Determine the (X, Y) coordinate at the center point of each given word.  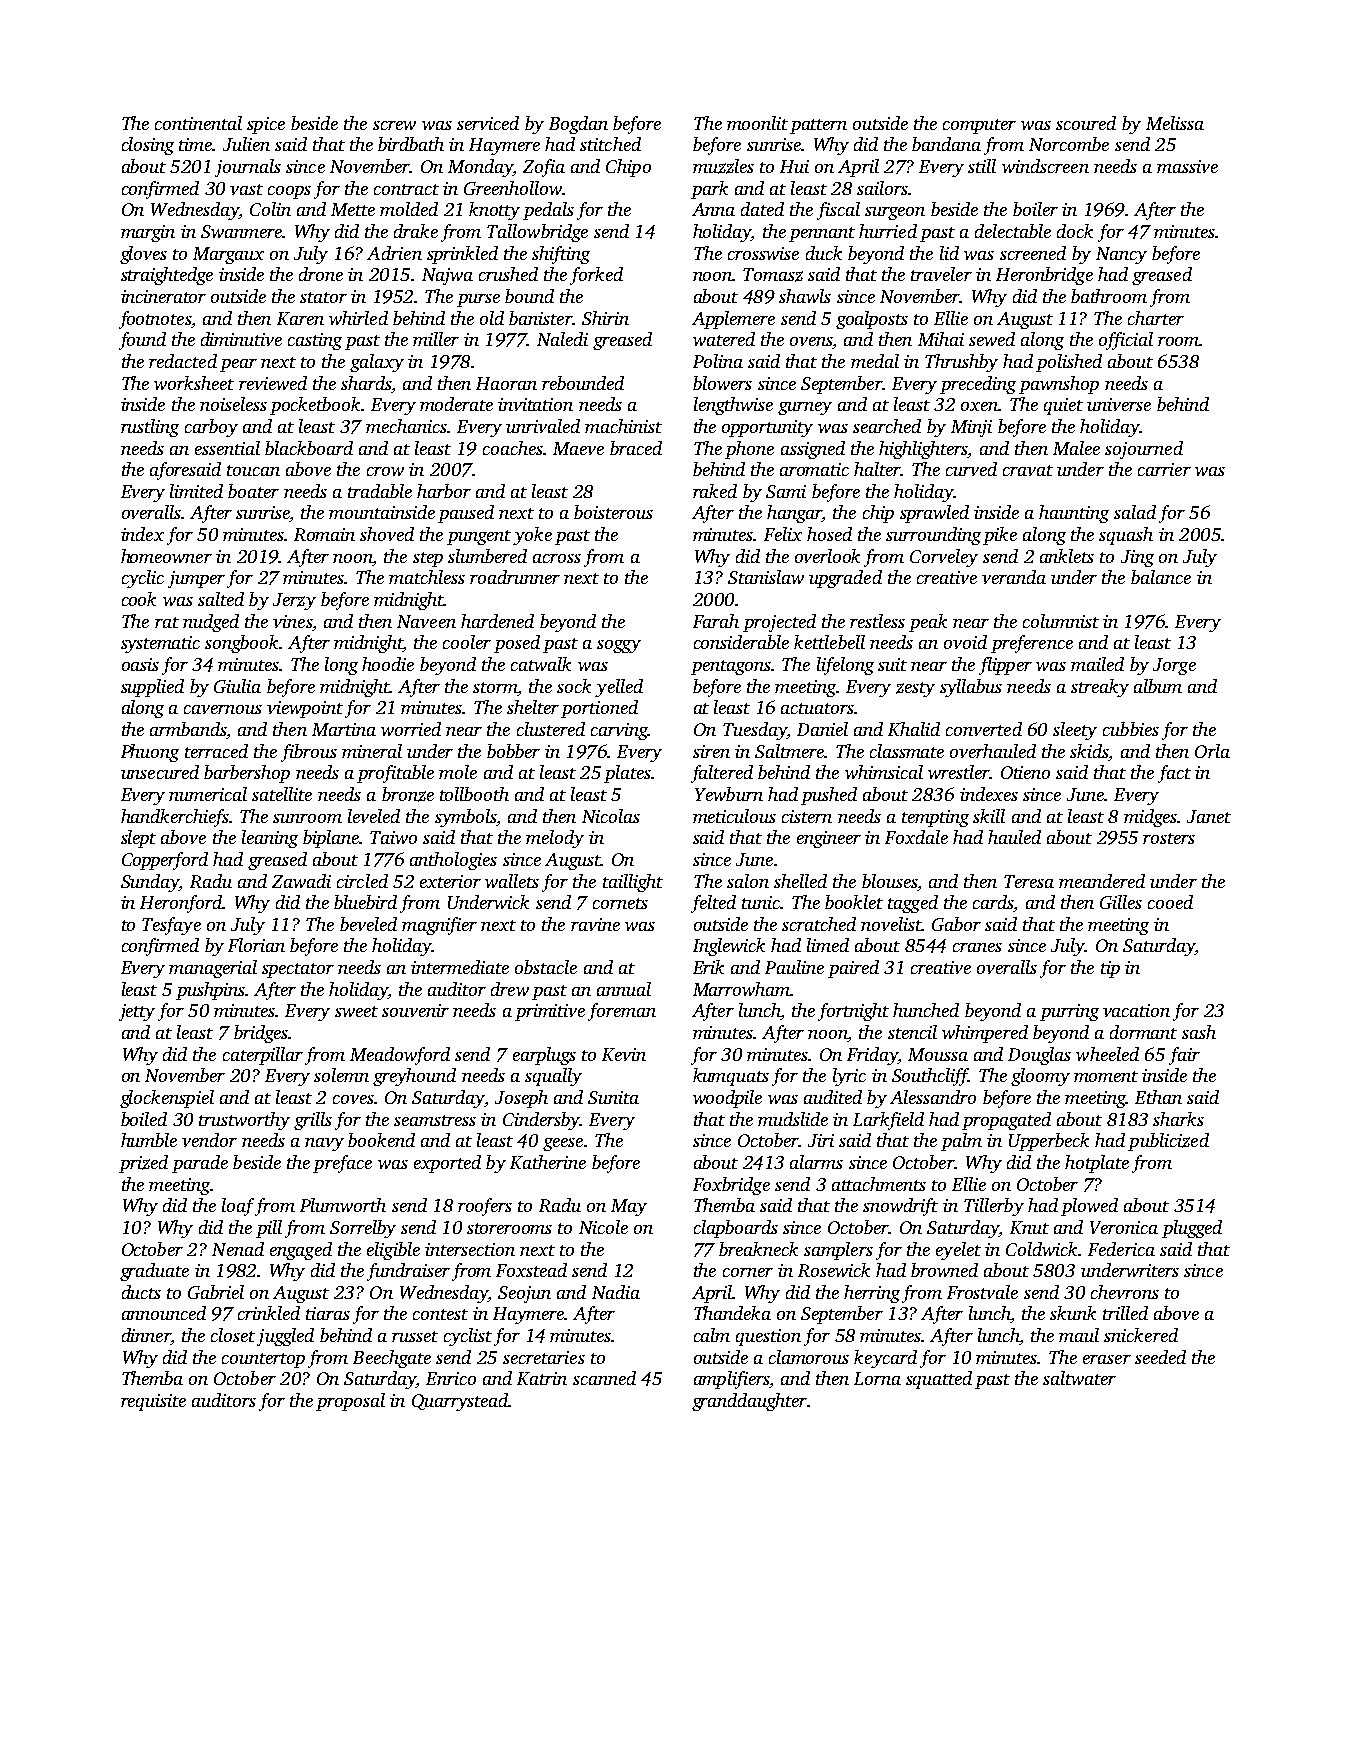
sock (574, 686)
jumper (196, 579)
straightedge (167, 276)
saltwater (1079, 1378)
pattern (818, 126)
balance (1161, 577)
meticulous (734, 816)
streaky (1100, 688)
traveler (941, 274)
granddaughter (749, 1402)
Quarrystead (460, 1402)
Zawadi (301, 881)
